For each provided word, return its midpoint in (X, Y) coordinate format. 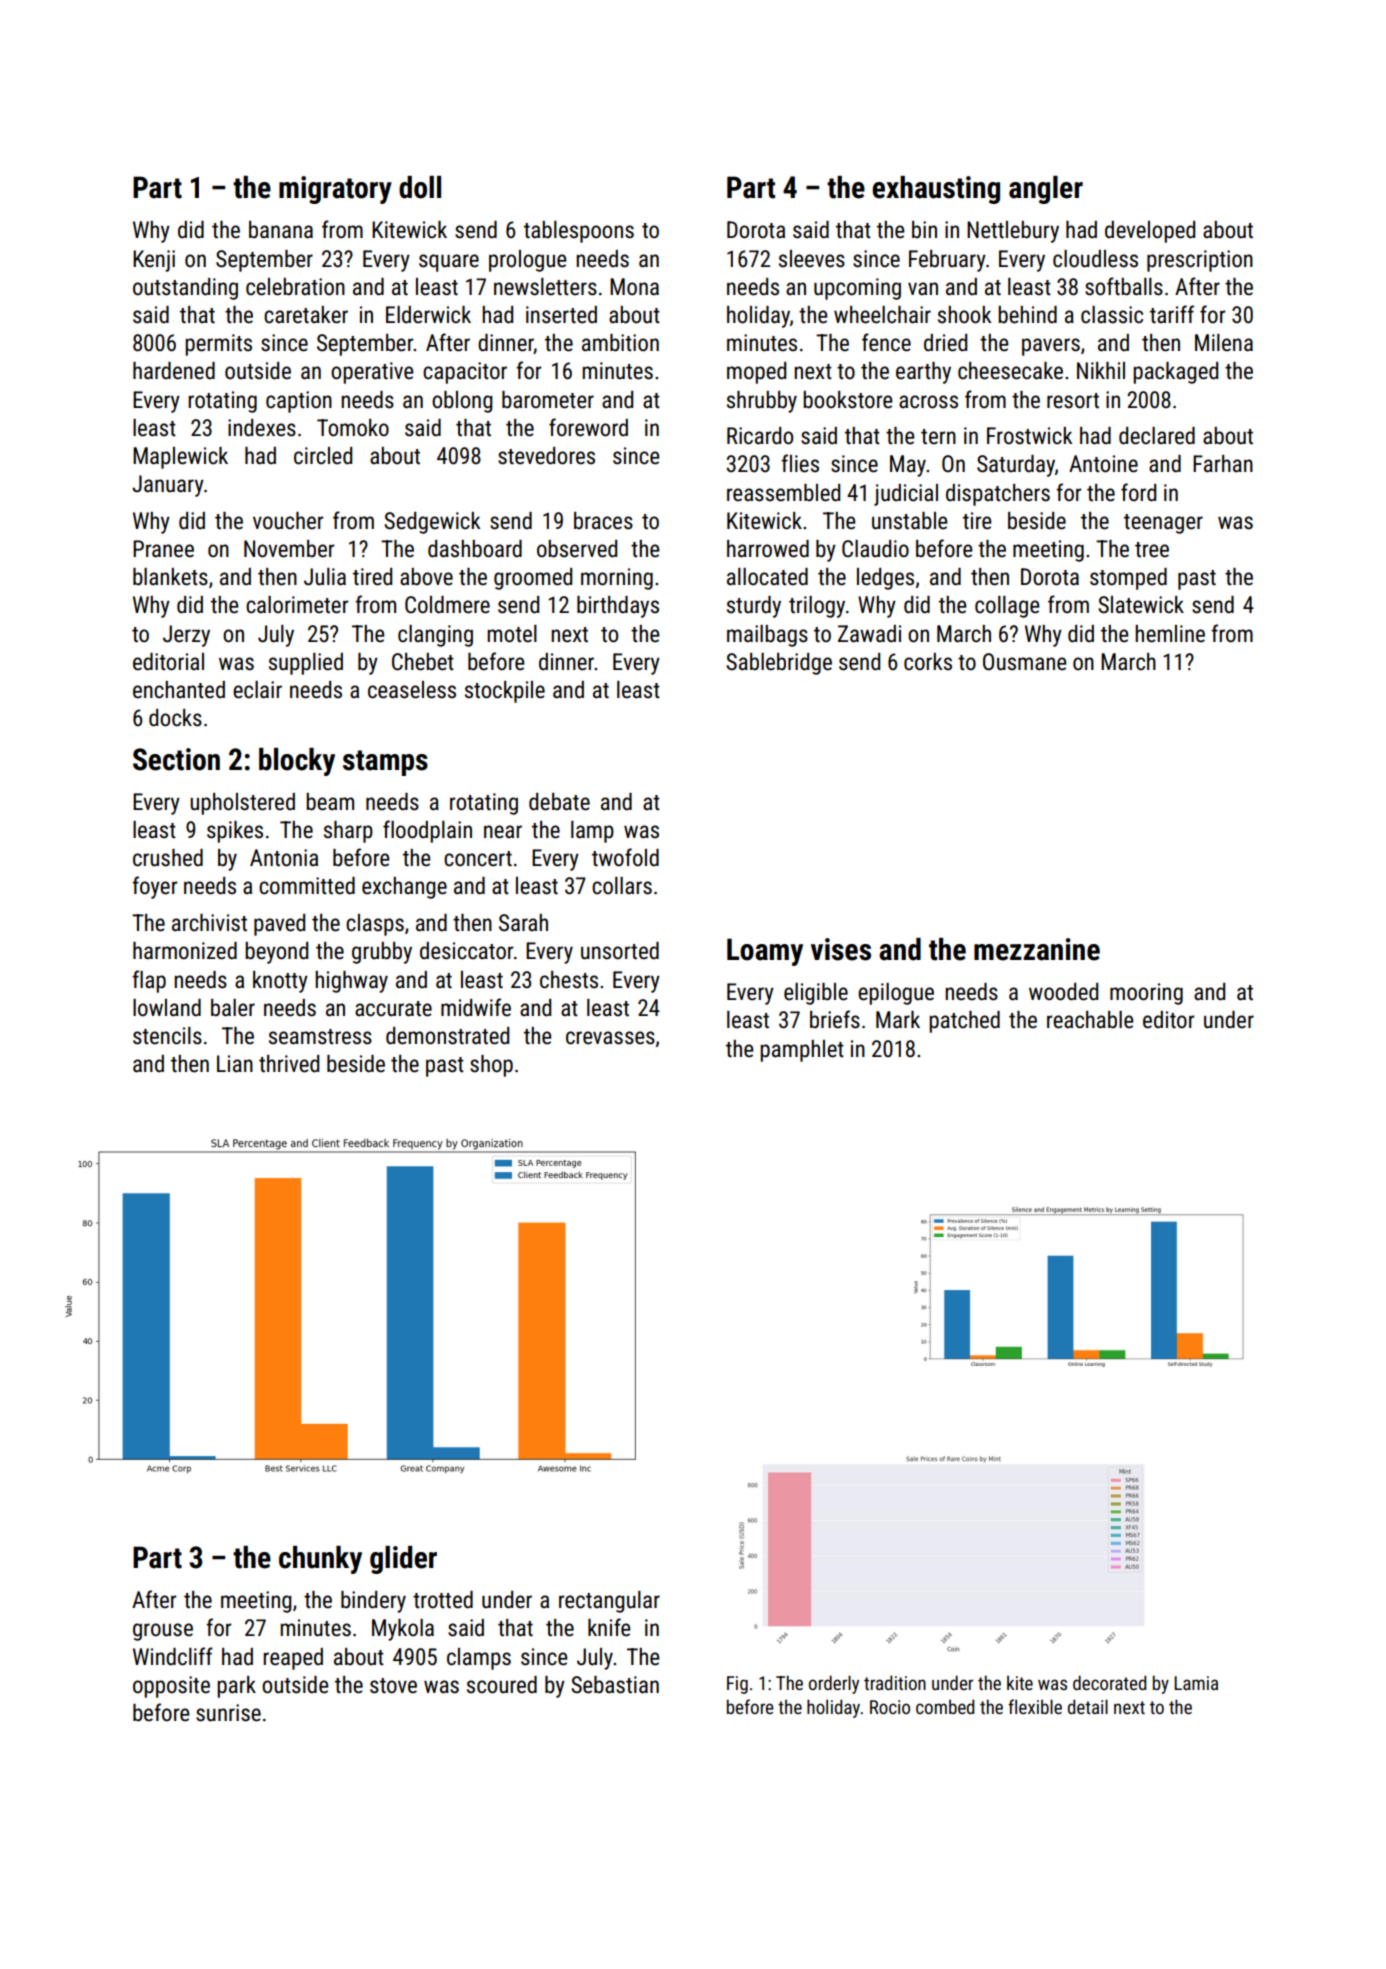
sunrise (228, 1713)
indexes (262, 428)
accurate (393, 1009)
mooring (1146, 994)
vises (841, 949)
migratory (335, 190)
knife (609, 1627)
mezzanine (1037, 949)
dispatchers (998, 495)
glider (403, 1560)
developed (1150, 232)
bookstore (848, 400)
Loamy (765, 952)
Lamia (1196, 1683)
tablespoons (579, 232)
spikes (235, 832)
